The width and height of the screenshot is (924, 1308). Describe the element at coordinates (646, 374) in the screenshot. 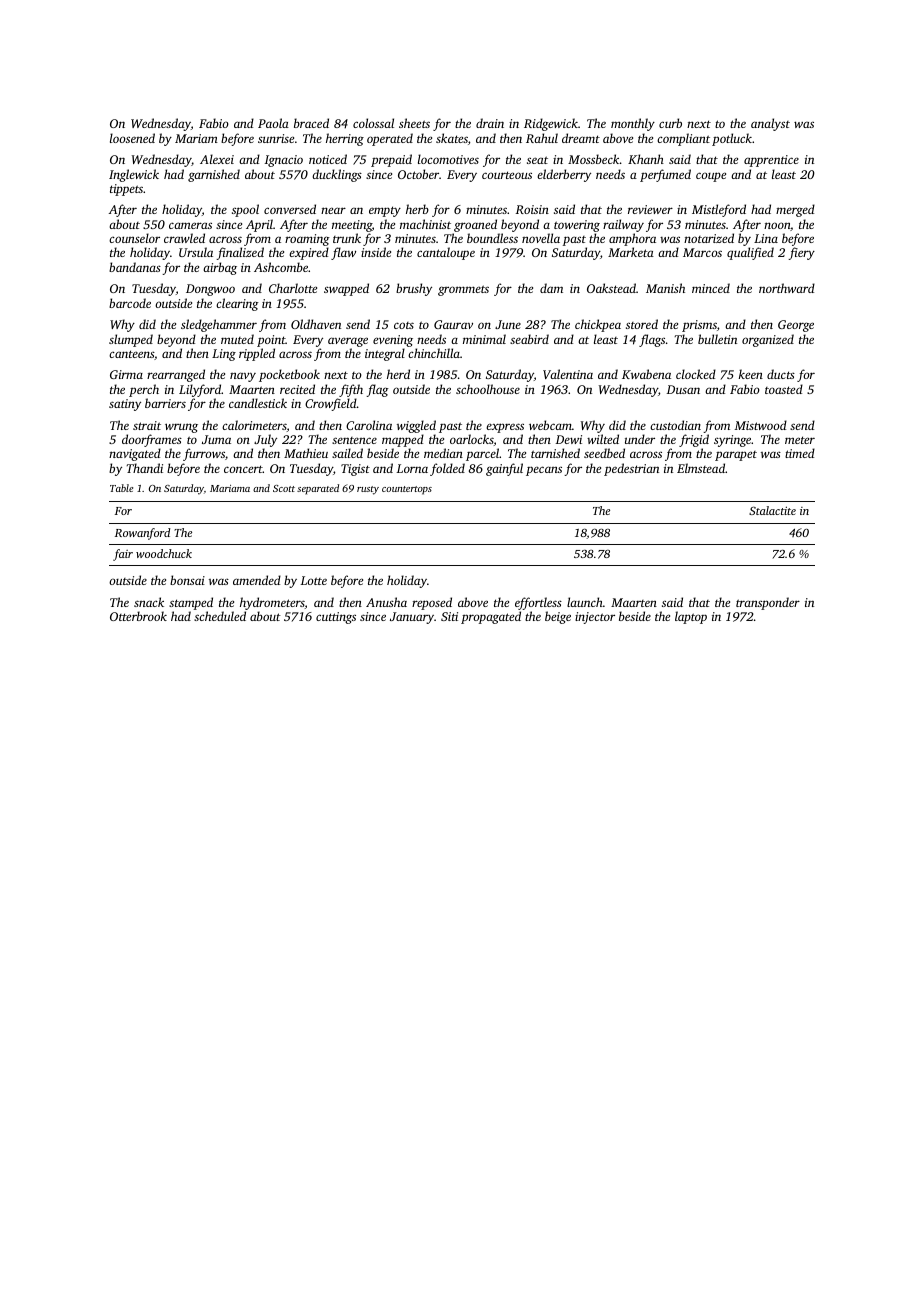

I see `Kwabena` at that location.
